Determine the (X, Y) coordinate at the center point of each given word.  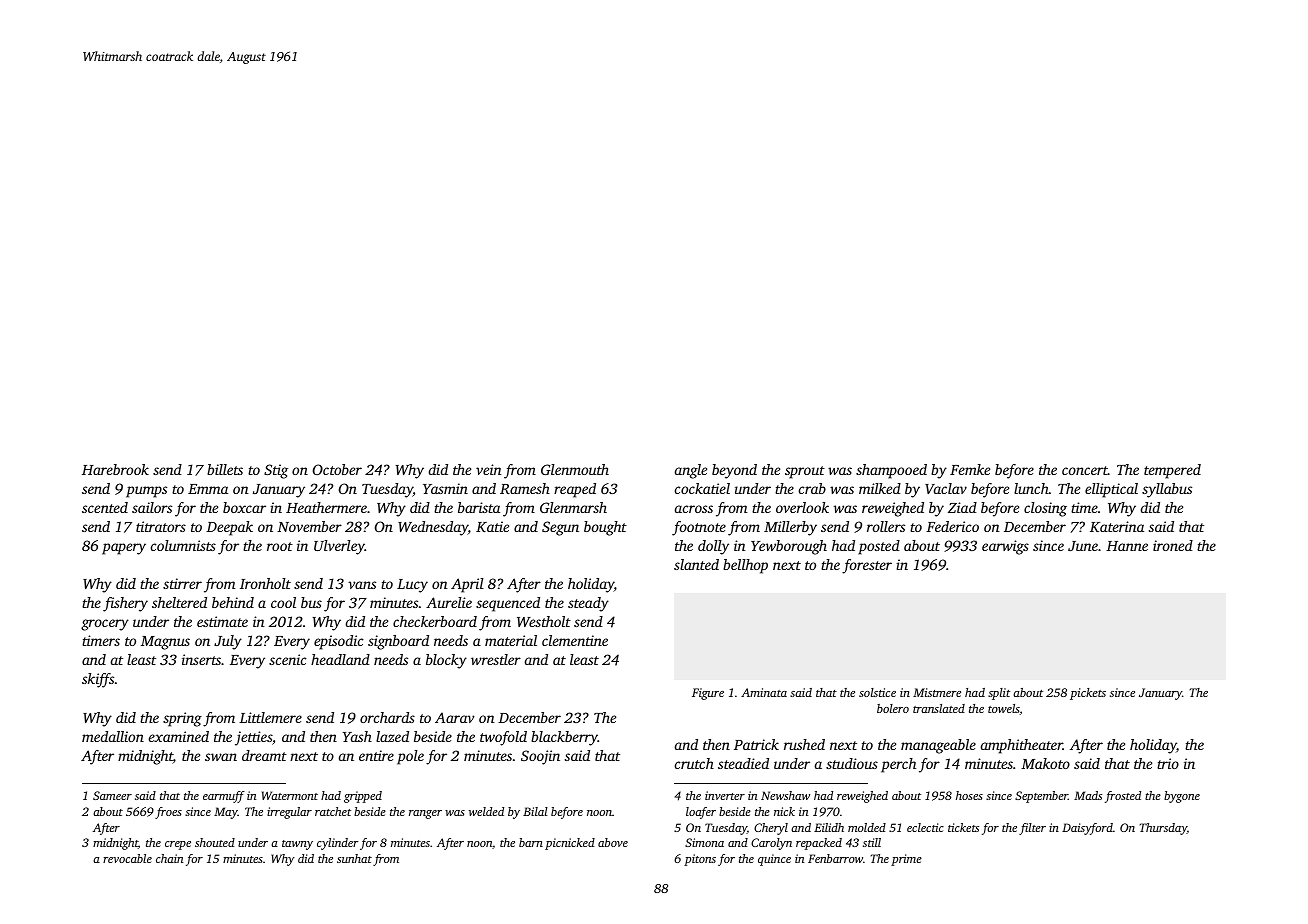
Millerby (790, 528)
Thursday (1163, 829)
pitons (700, 860)
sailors (152, 507)
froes (168, 813)
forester (867, 566)
